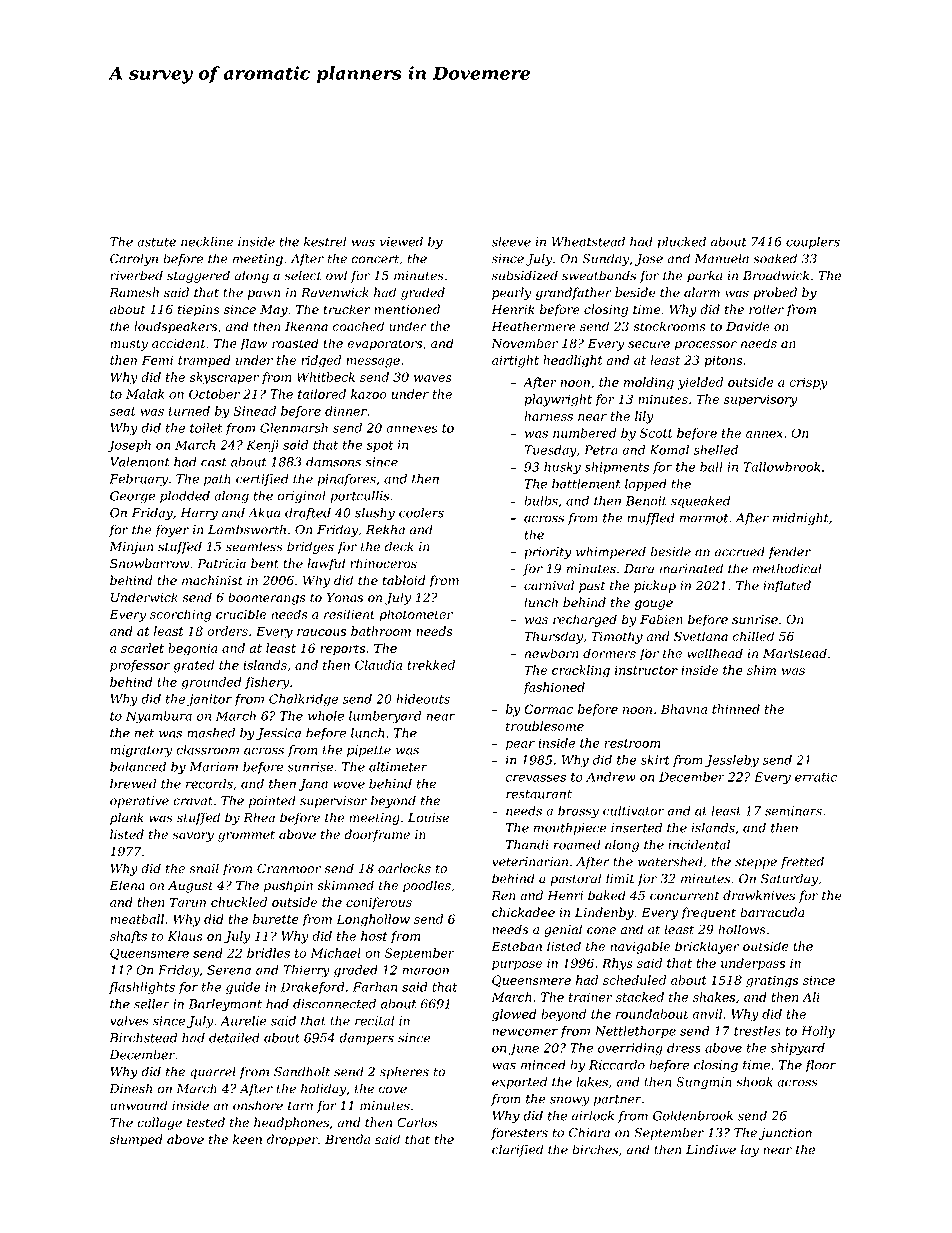 This document has height=1233, width=952. What do you see at coordinates (753, 636) in the document?
I see `chilled` at bounding box center [753, 636].
